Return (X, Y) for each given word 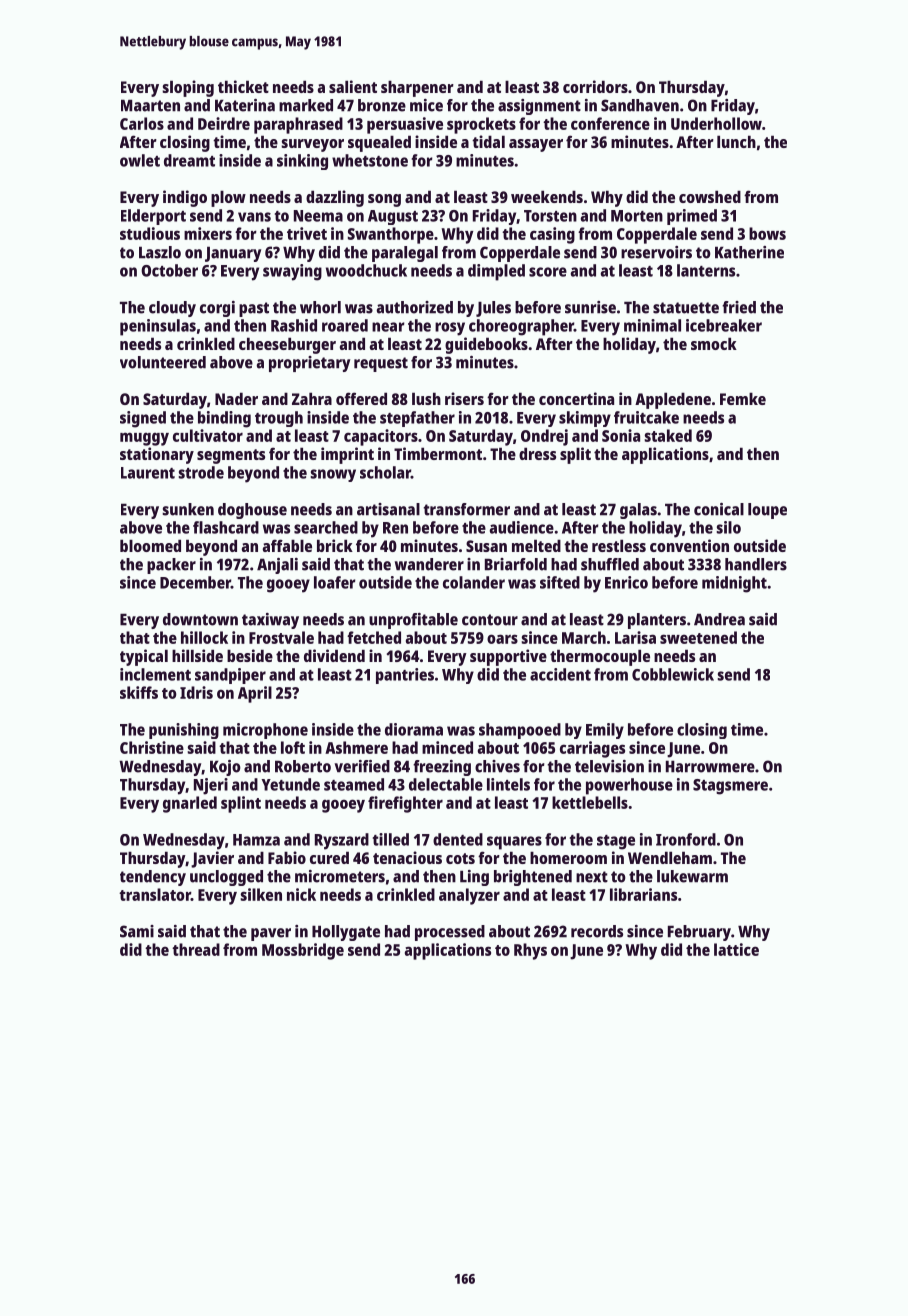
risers (464, 398)
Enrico (626, 582)
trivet (307, 233)
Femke (743, 398)
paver (271, 934)
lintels (508, 784)
